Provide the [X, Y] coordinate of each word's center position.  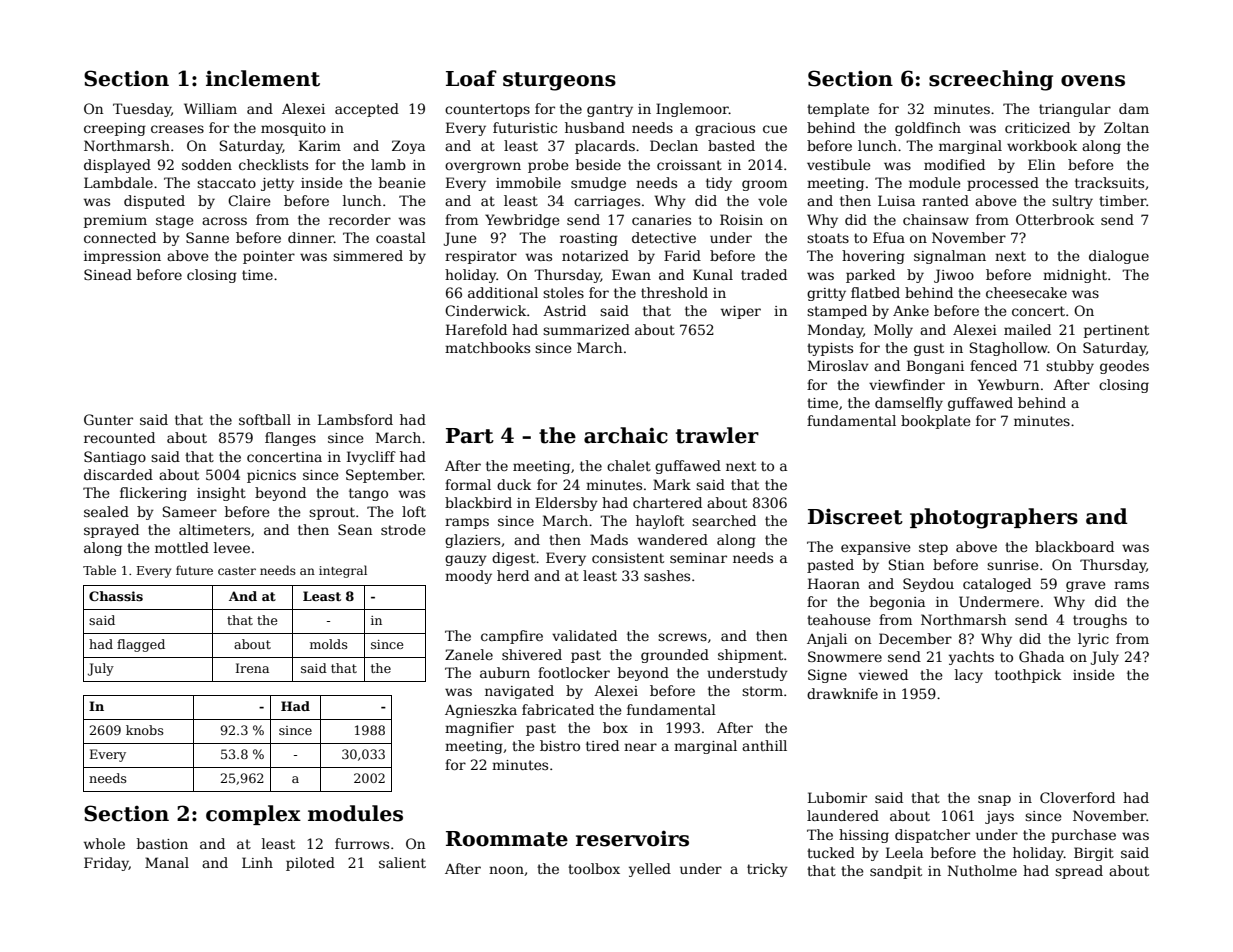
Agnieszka [481, 711]
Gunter [108, 419]
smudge [598, 184]
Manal [167, 862]
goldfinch [928, 129]
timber [1123, 200]
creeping [115, 129]
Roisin [741, 219]
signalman [950, 257]
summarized [586, 329]
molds [329, 644]
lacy [969, 676]
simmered [368, 255]
